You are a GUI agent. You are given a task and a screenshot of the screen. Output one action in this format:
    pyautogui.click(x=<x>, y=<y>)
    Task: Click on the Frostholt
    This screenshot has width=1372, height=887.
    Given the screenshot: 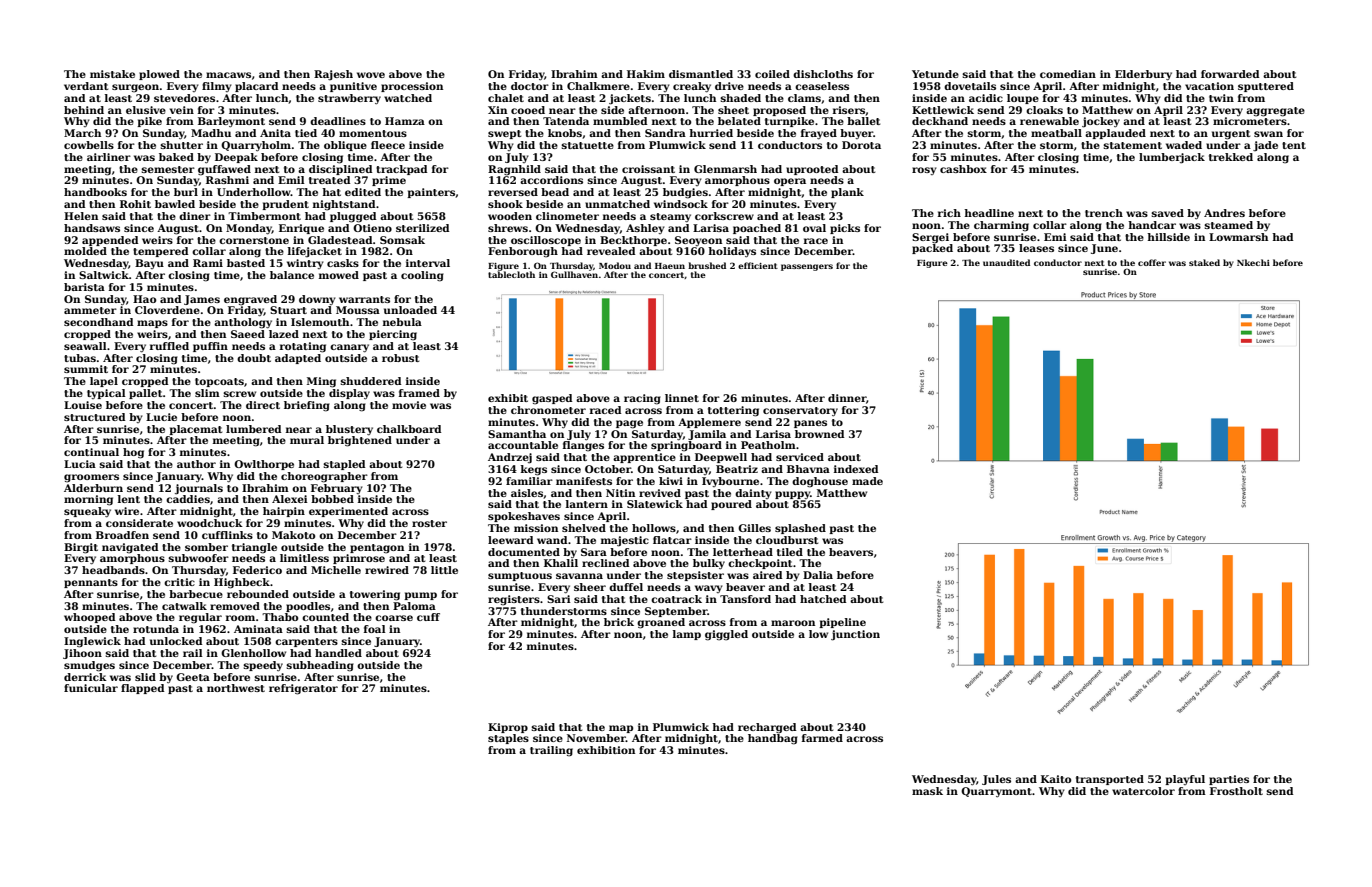 What is the action you would take?
    pyautogui.click(x=1236, y=791)
